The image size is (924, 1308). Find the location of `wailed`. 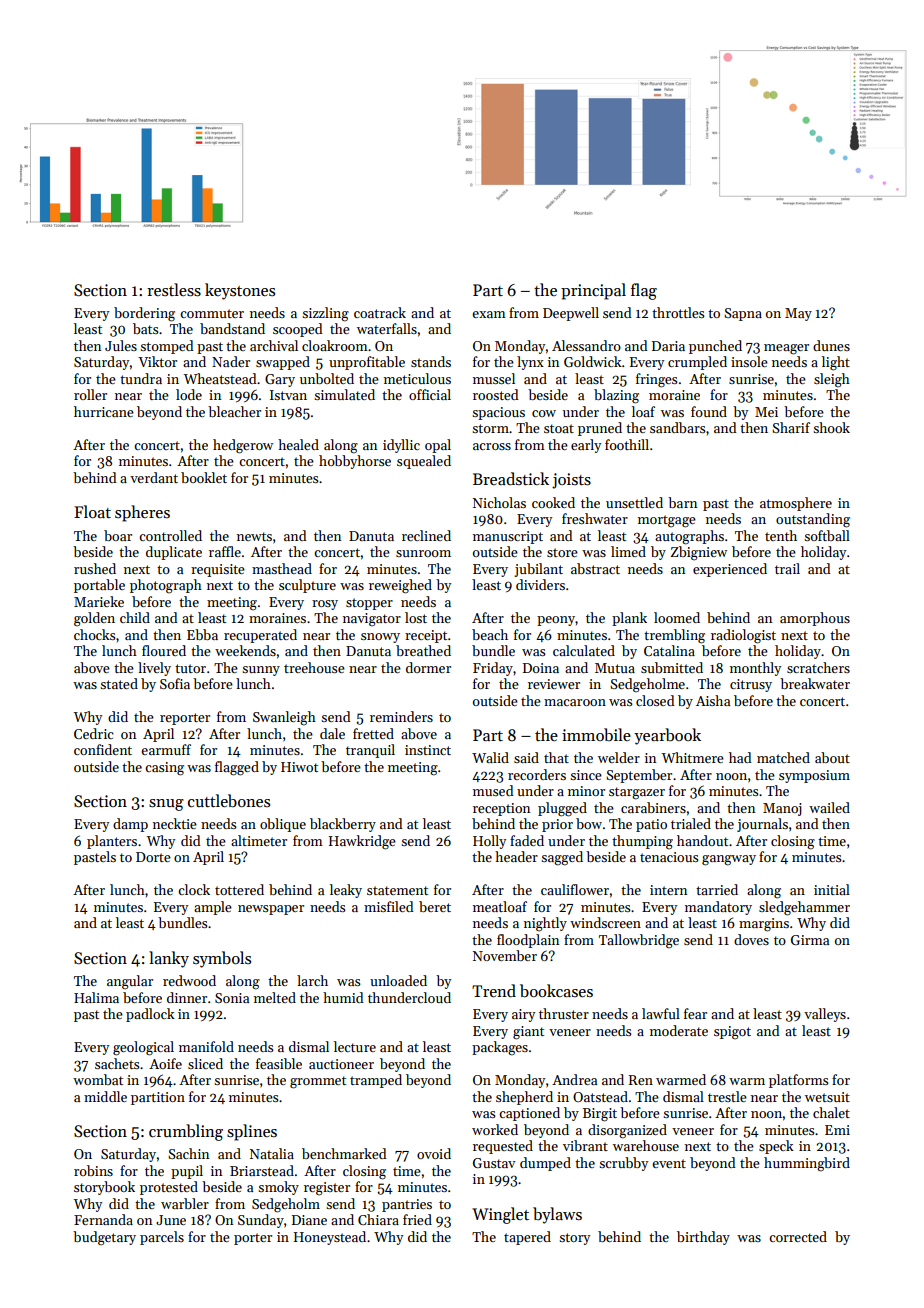

wailed is located at coordinates (829, 807).
